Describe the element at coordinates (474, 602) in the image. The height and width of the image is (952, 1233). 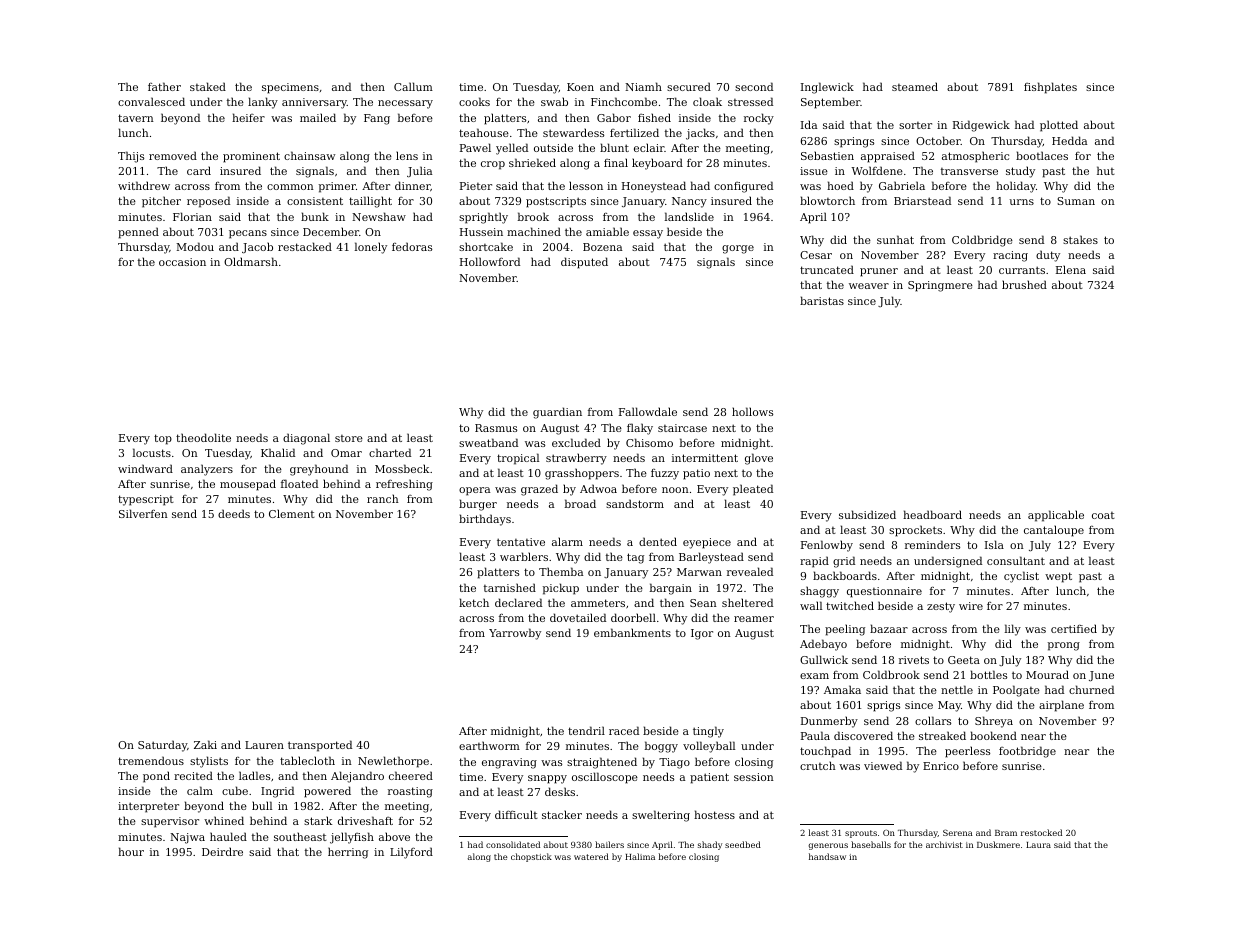
I see `ketch` at that location.
